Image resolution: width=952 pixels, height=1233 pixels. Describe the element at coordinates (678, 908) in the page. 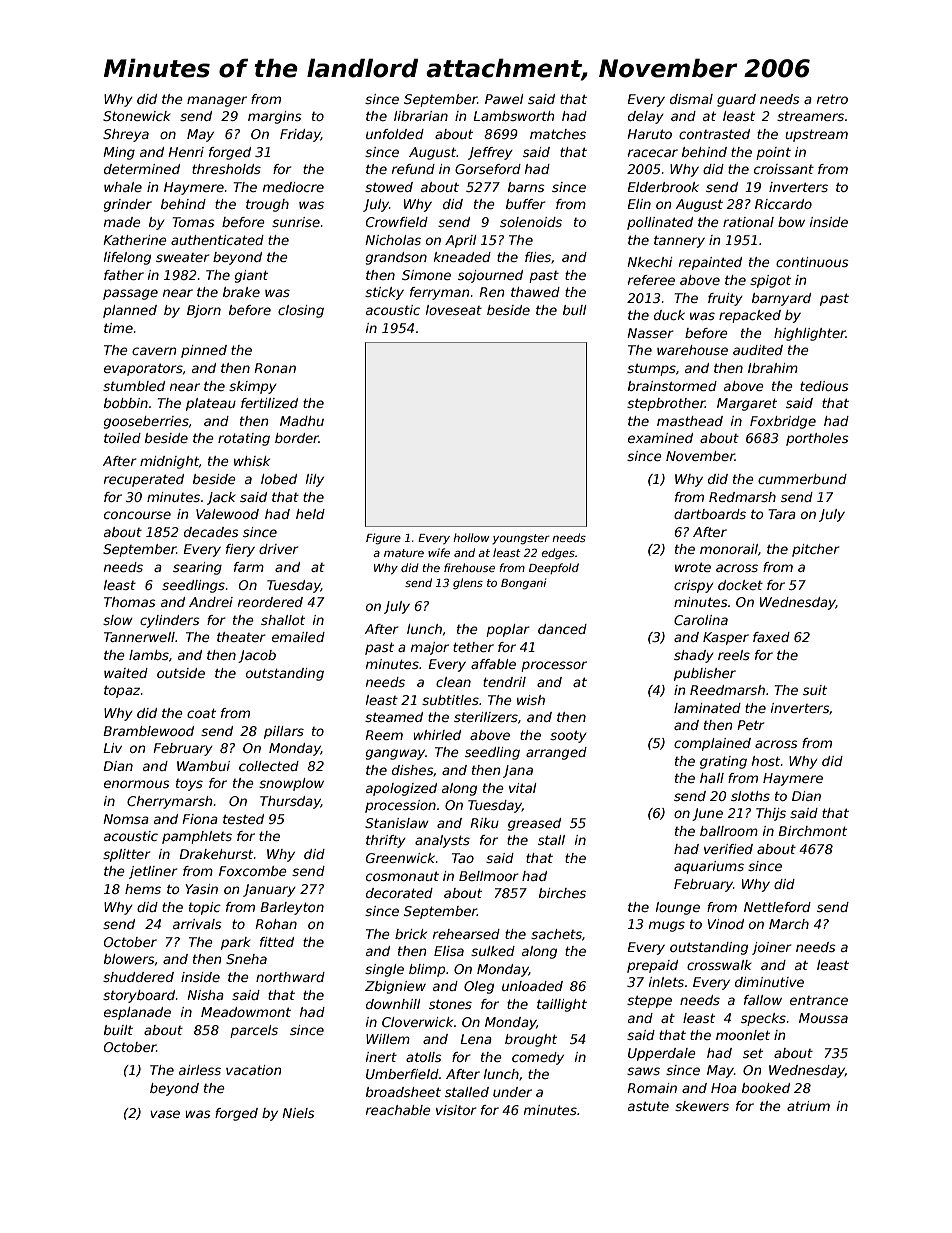

I see `lounge` at that location.
